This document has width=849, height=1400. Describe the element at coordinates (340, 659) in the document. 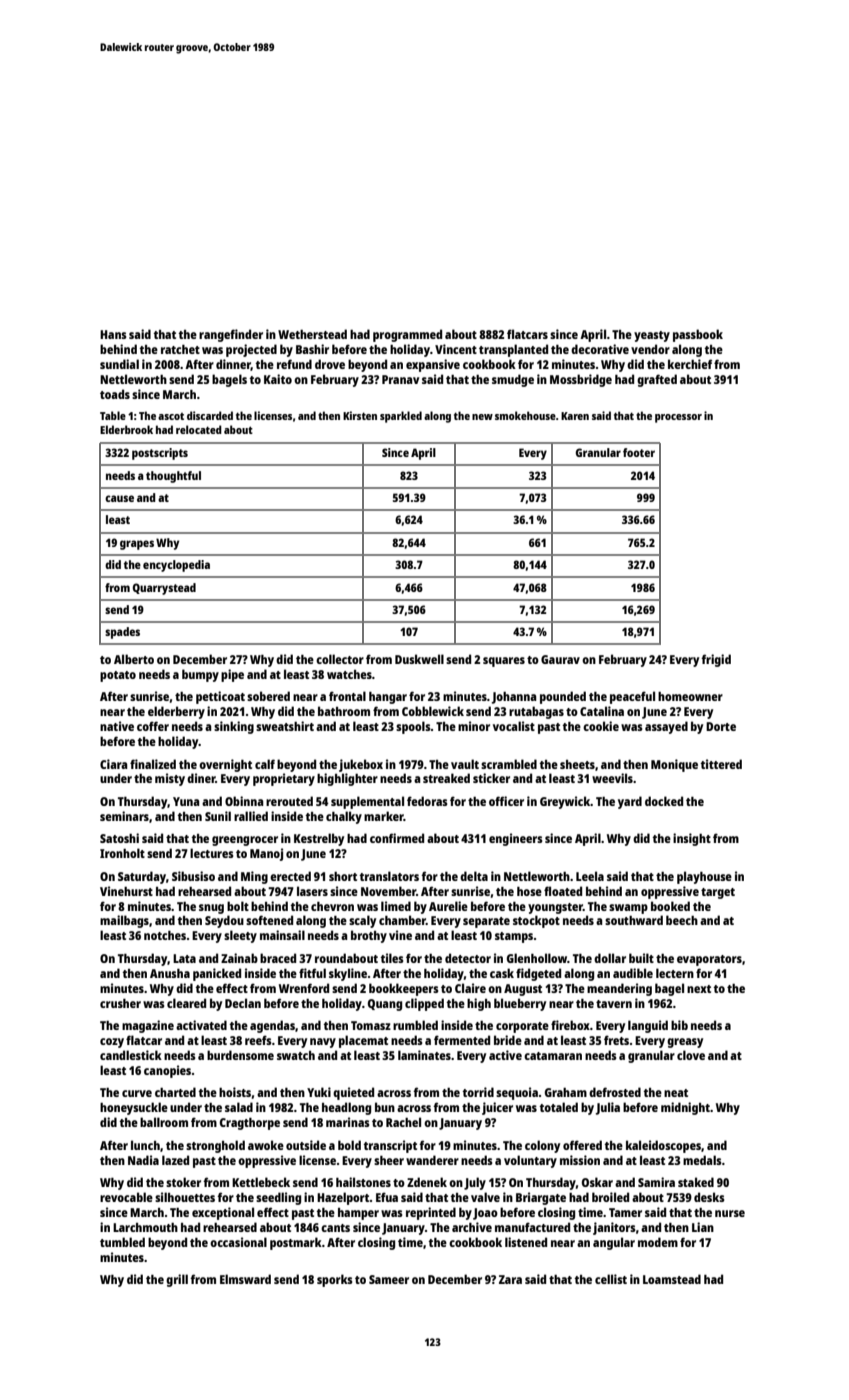

I see `collector` at that location.
